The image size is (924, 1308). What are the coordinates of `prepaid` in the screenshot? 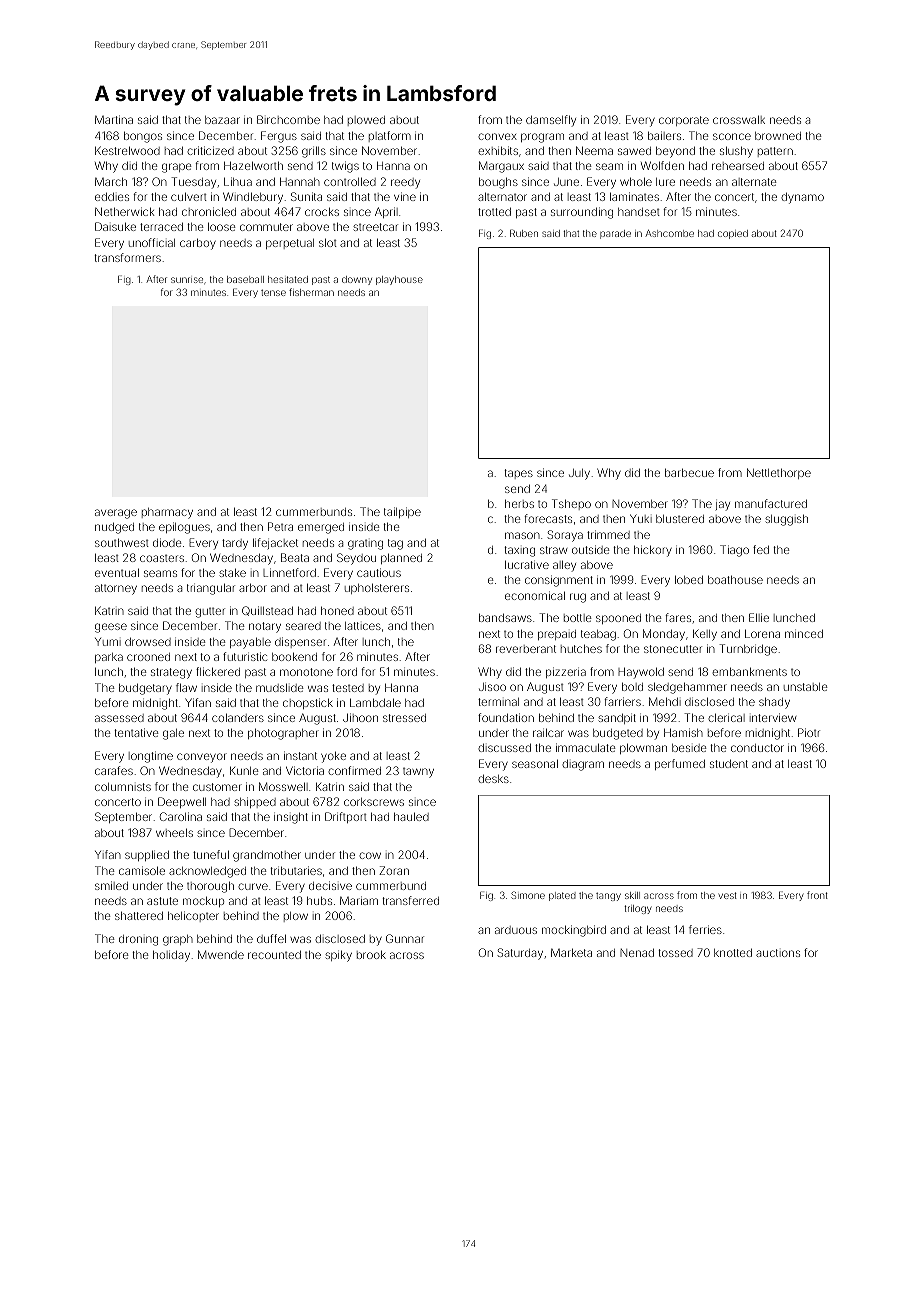 It's located at (557, 635).
